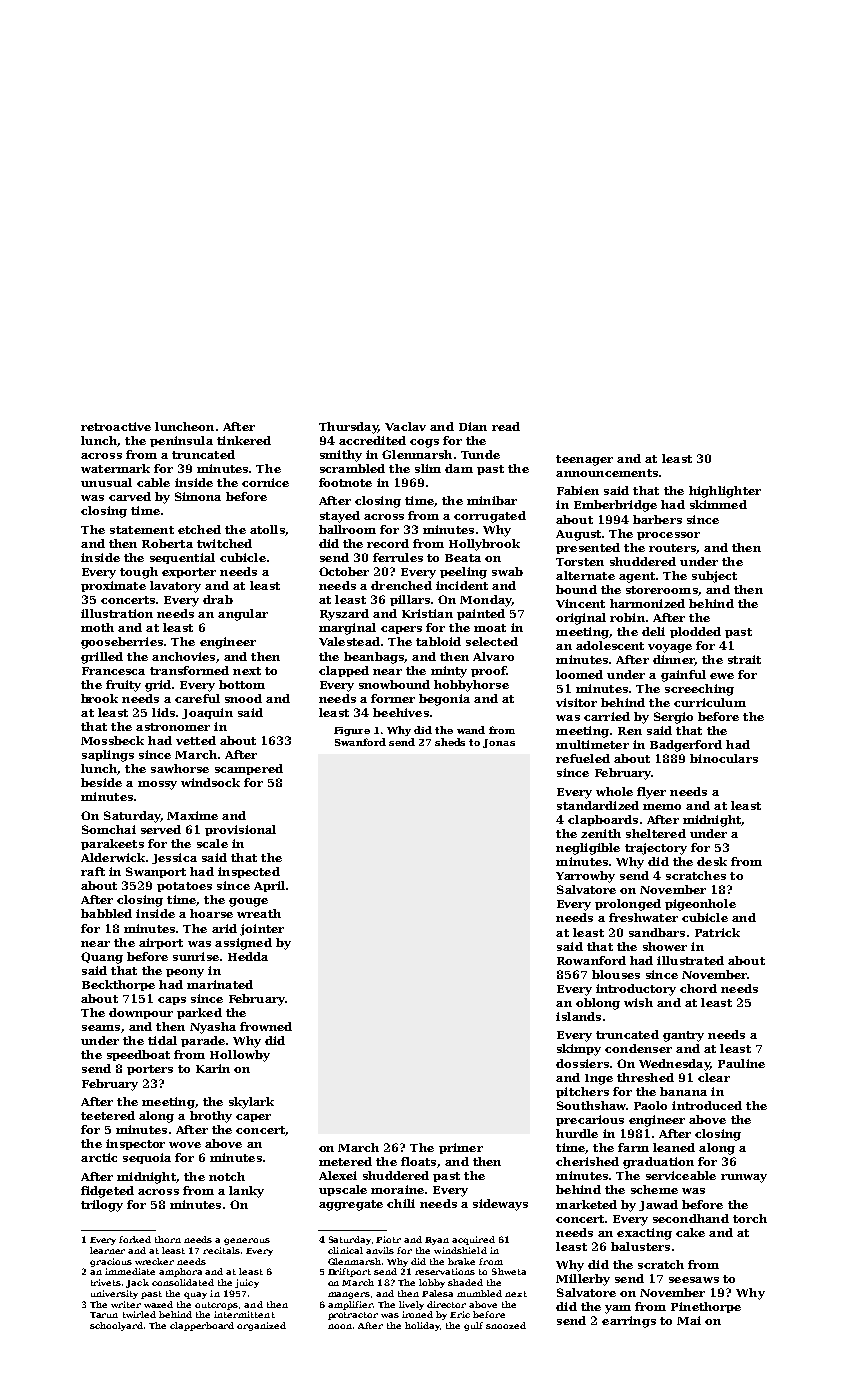  Describe the element at coordinates (142, 530) in the image. I see `statement` at that location.
